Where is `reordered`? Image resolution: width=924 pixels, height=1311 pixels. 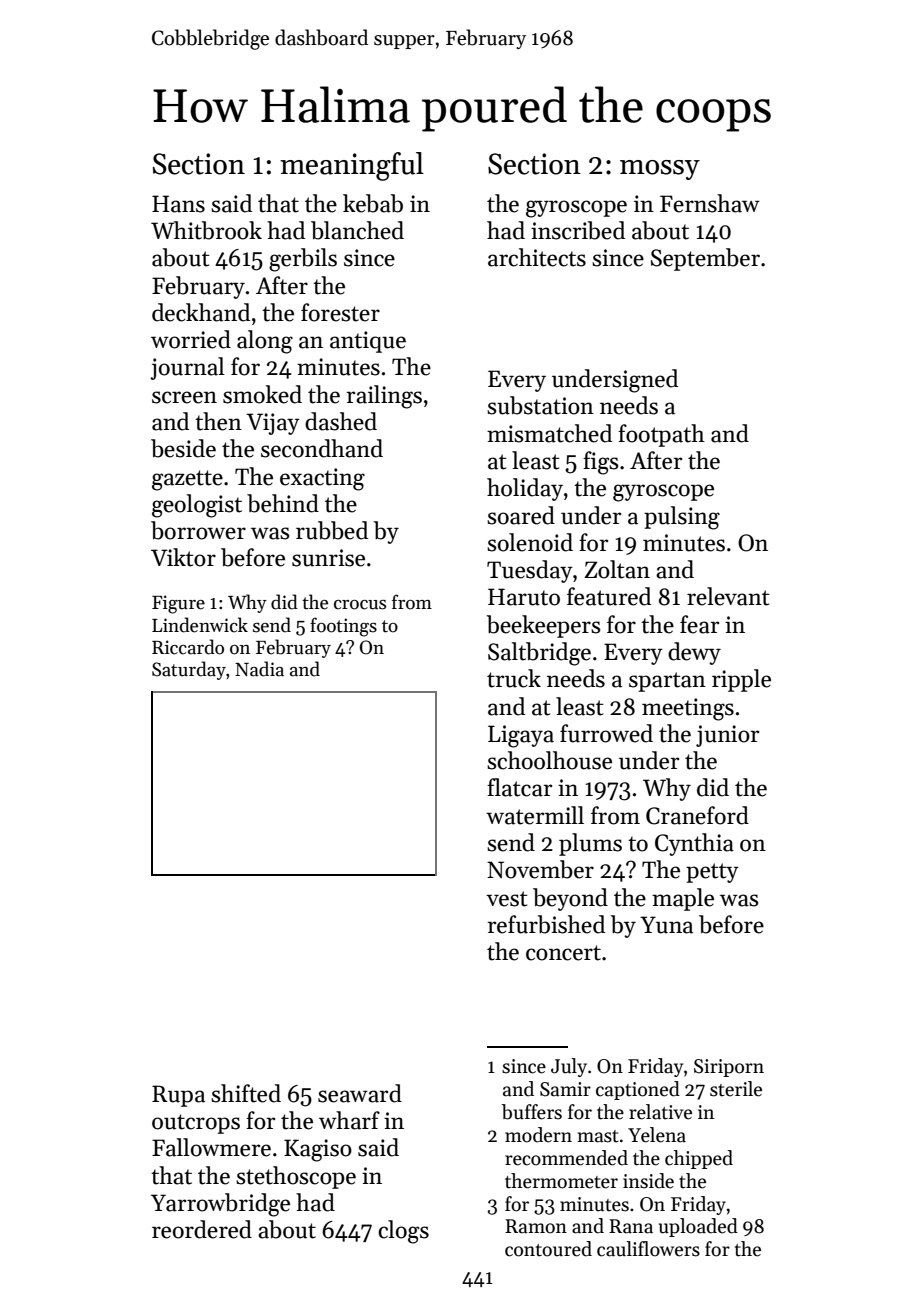 reordered is located at coordinates (202, 1229).
